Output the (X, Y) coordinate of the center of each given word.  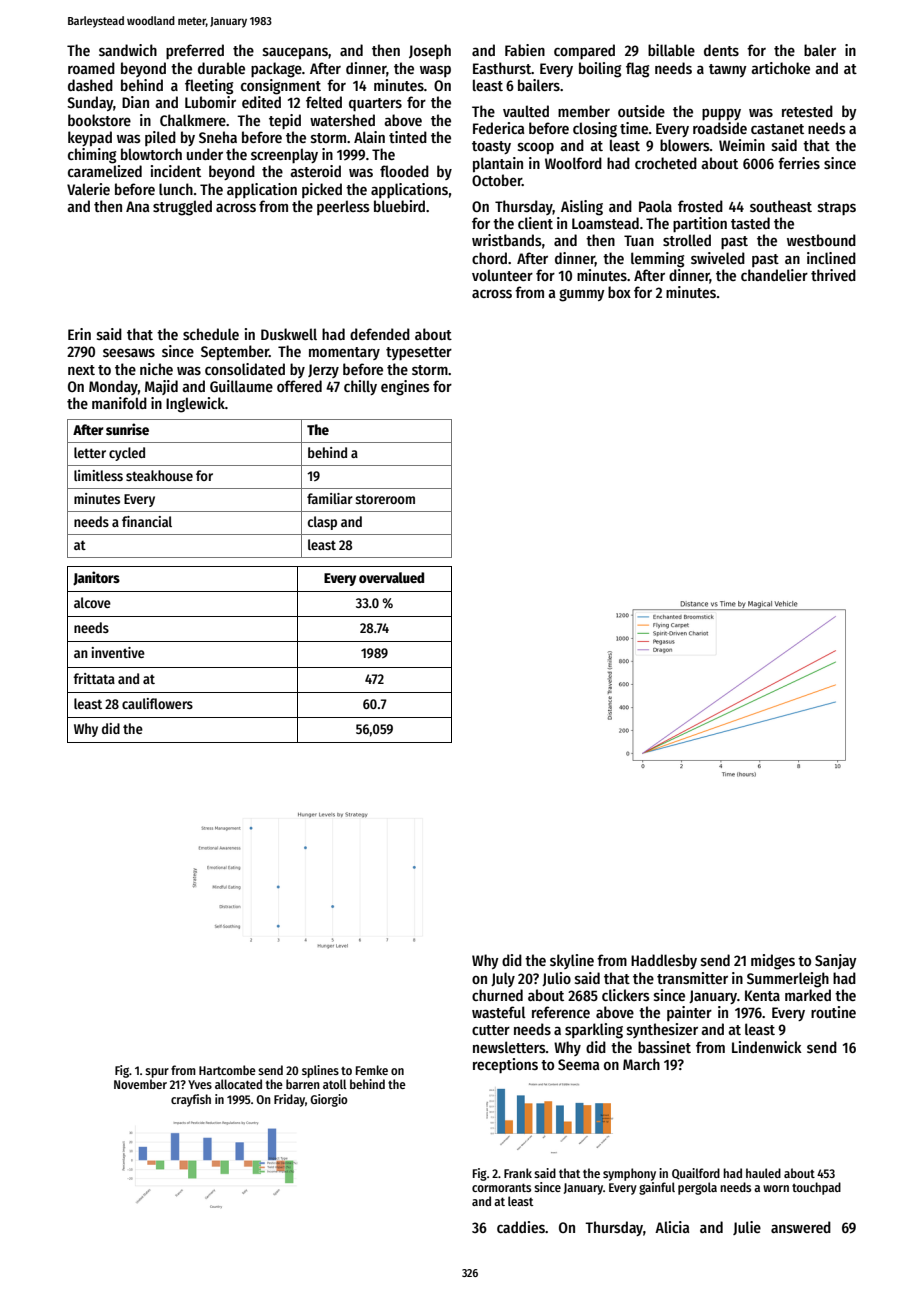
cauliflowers (157, 703)
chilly (360, 387)
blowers (685, 145)
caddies (521, 1227)
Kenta (762, 995)
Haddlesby (664, 961)
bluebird (399, 206)
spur (157, 1073)
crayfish (191, 1100)
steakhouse (159, 475)
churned (497, 995)
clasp (322, 523)
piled (160, 138)
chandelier (774, 275)
